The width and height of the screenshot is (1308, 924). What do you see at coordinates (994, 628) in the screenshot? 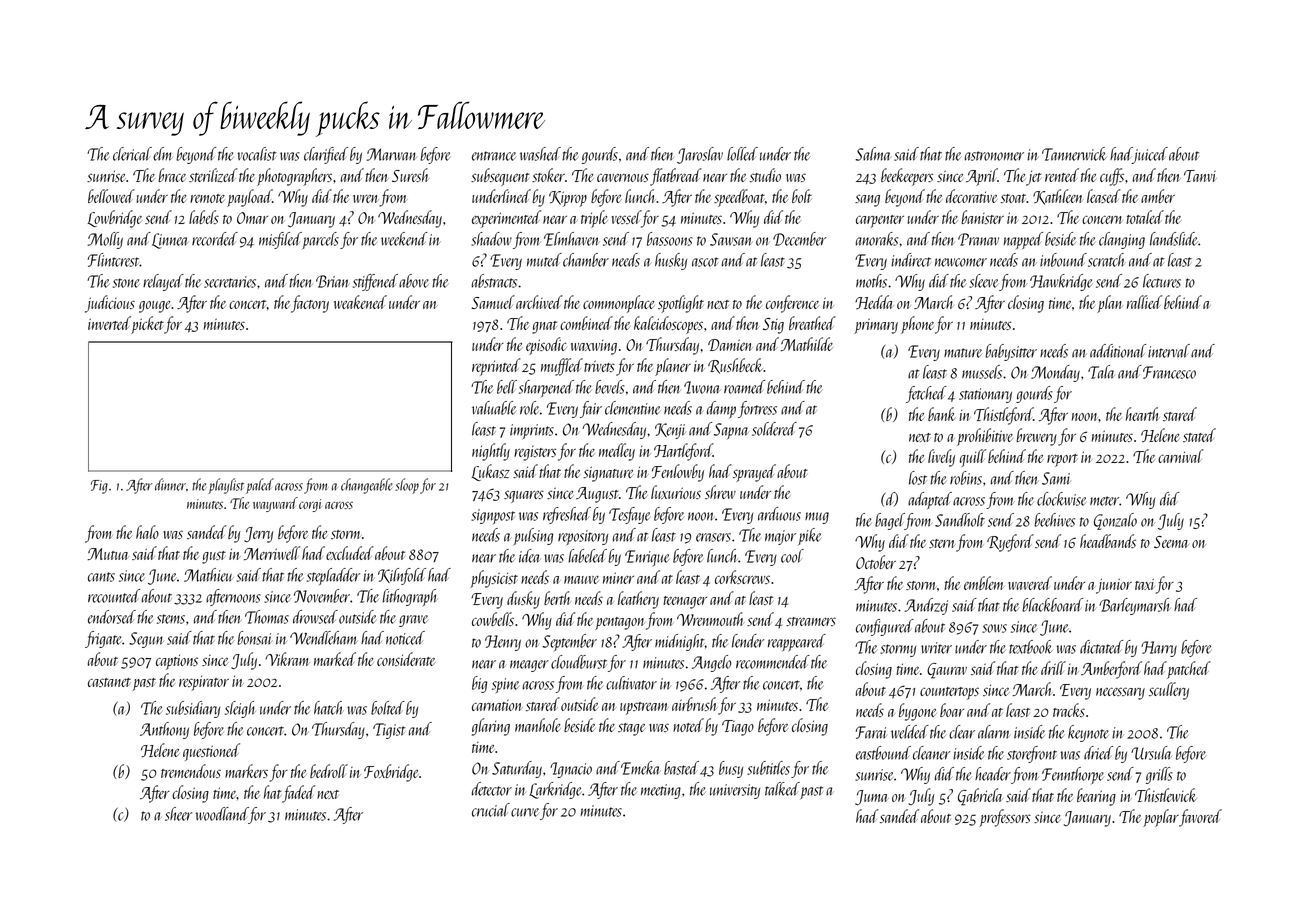
I see `sows` at bounding box center [994, 628].
